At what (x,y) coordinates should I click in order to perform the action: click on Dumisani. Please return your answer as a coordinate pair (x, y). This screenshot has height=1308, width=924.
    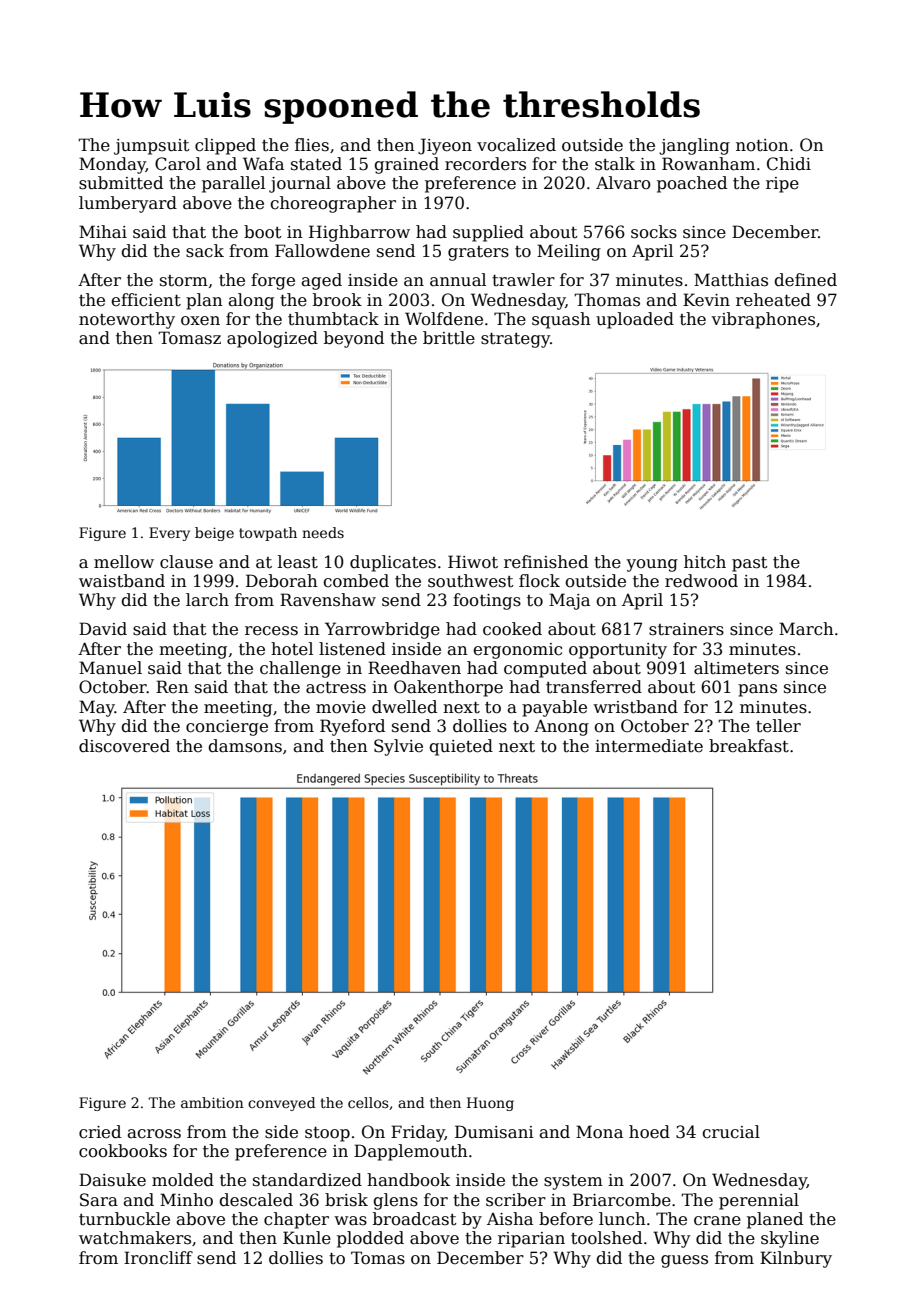
    Looking at the image, I should click on (494, 1132).
